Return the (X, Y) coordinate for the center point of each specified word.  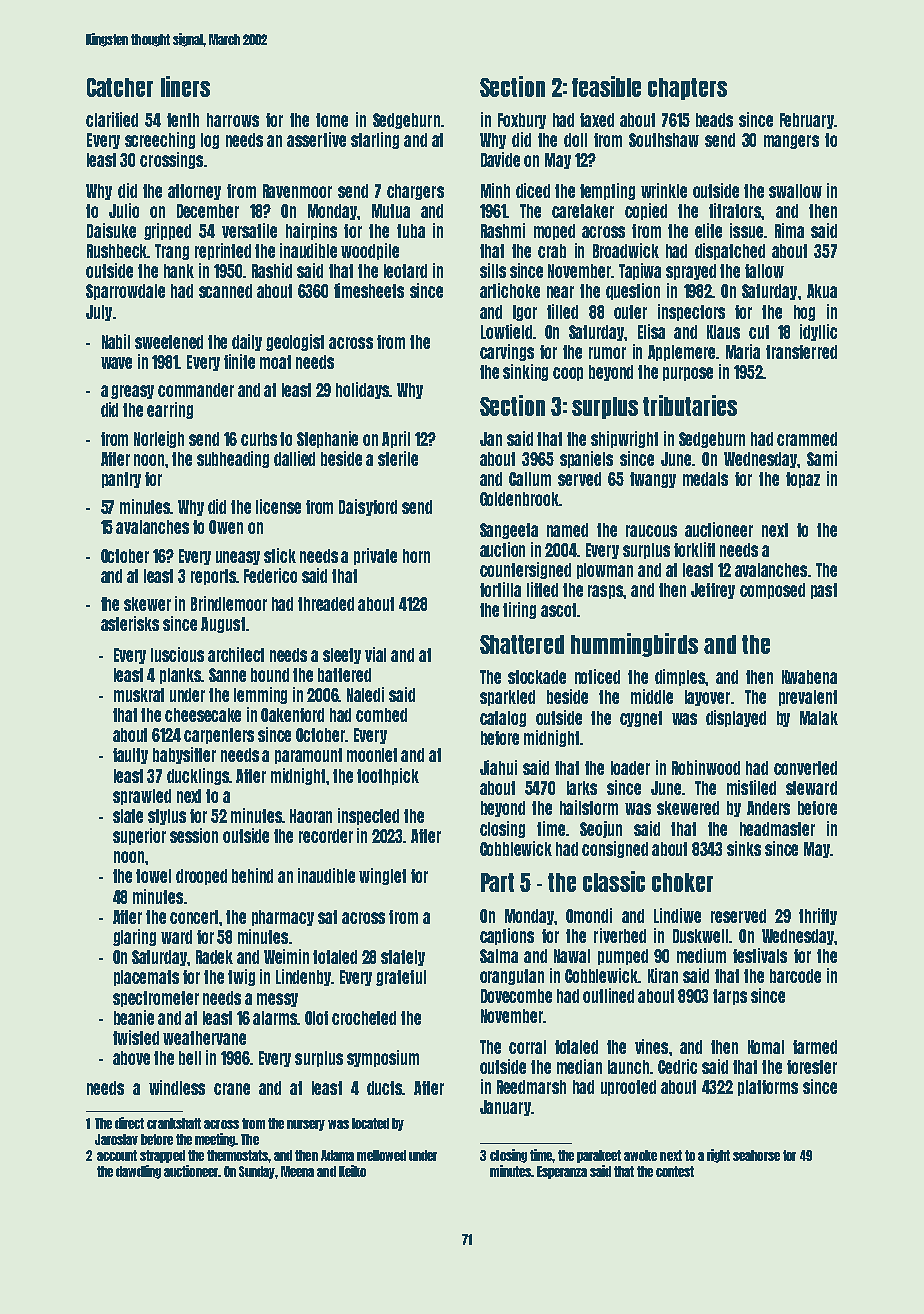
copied (646, 211)
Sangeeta (509, 531)
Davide (500, 159)
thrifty (818, 916)
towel (153, 876)
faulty (130, 756)
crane (232, 1089)
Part (497, 882)
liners (185, 86)
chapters (687, 89)
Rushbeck (117, 251)
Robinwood (706, 767)
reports (214, 577)
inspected (368, 816)
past (824, 591)
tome (332, 120)
